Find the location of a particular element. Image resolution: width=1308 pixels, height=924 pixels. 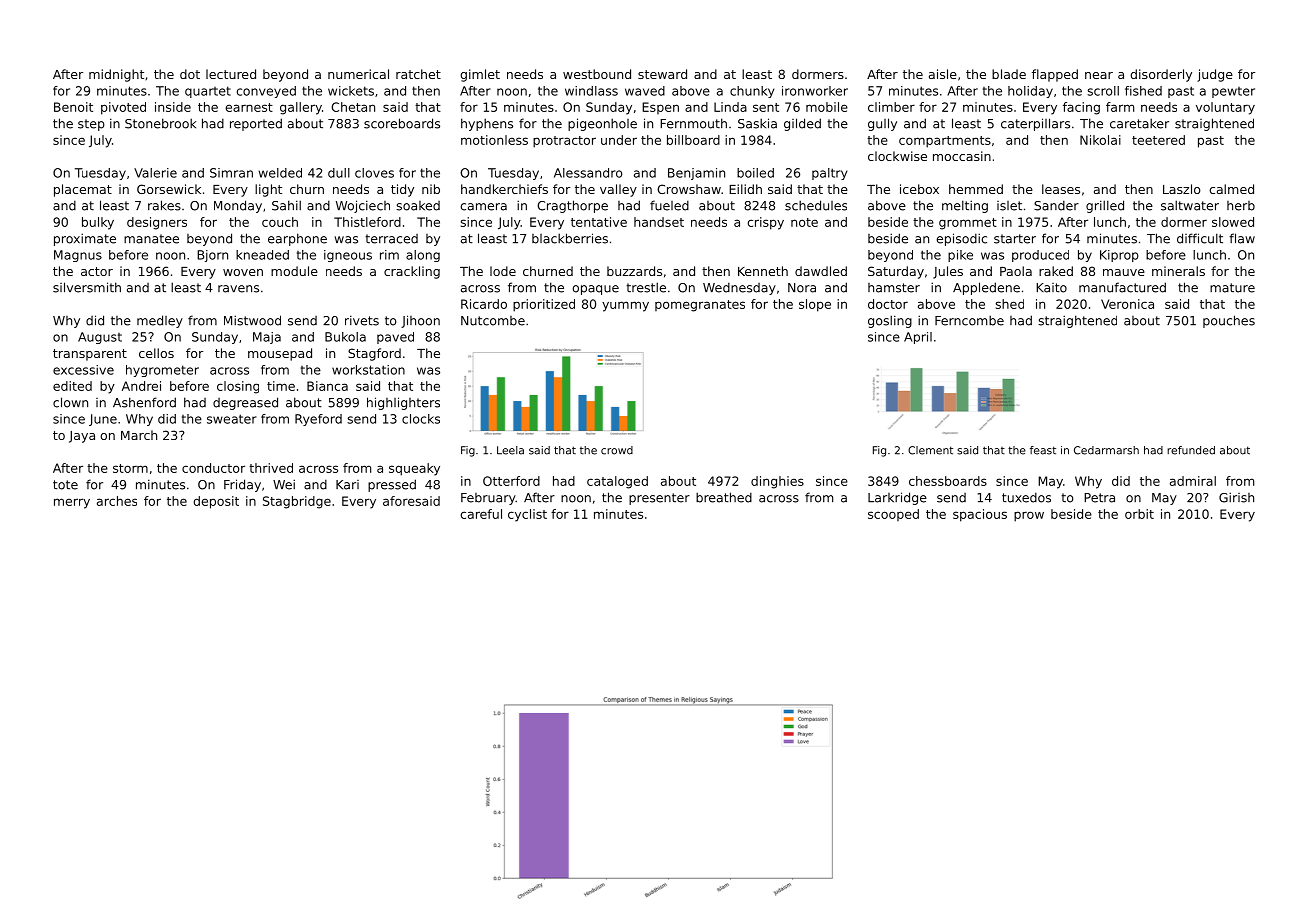

Benoit is located at coordinates (73, 107).
